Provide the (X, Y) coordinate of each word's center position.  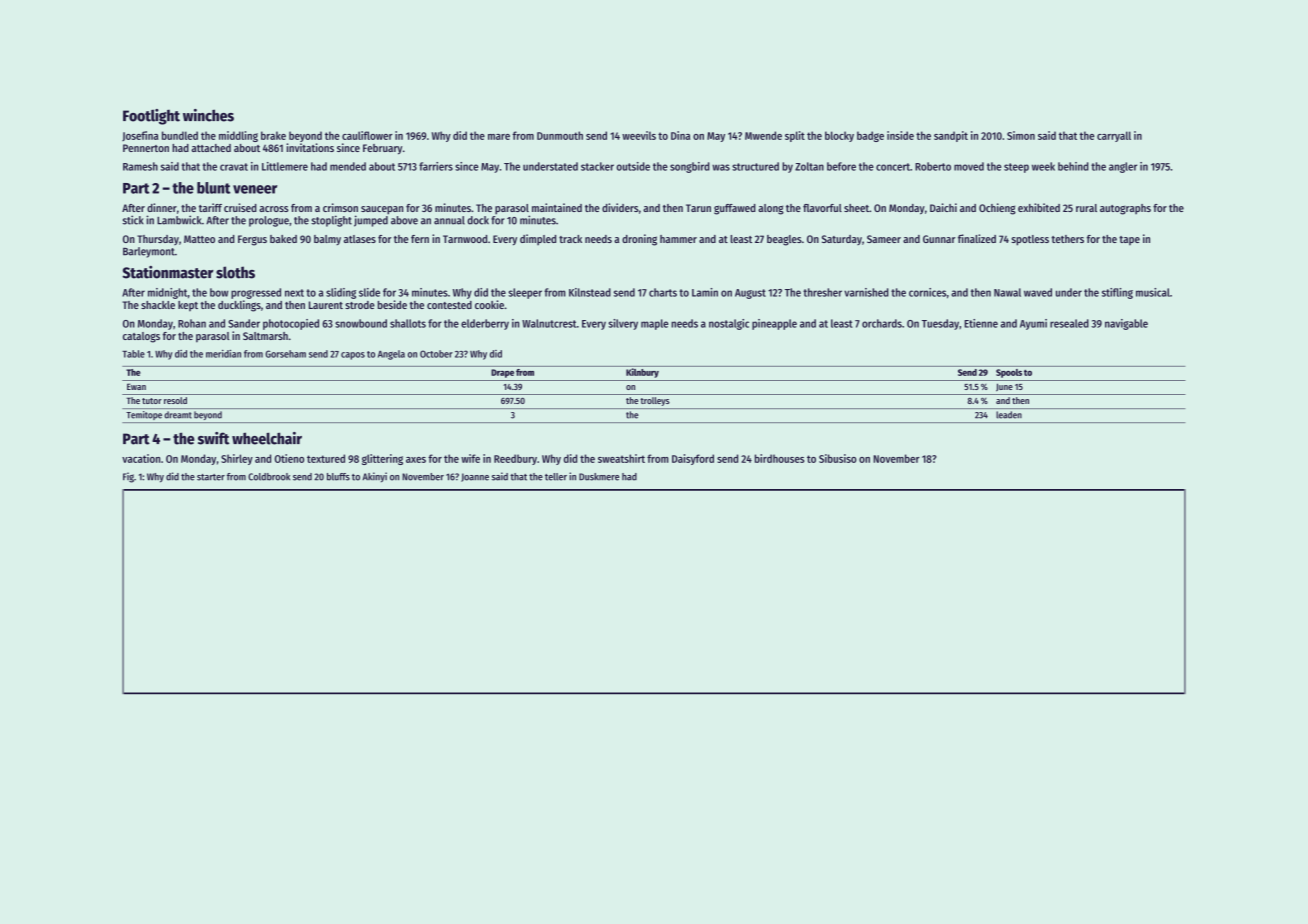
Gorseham (285, 354)
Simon (1021, 135)
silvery (623, 324)
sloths (235, 272)
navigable (1126, 324)
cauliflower (367, 135)
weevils (639, 135)
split (795, 136)
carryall (1114, 136)
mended (348, 166)
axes (416, 460)
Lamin (705, 292)
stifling (1117, 293)
